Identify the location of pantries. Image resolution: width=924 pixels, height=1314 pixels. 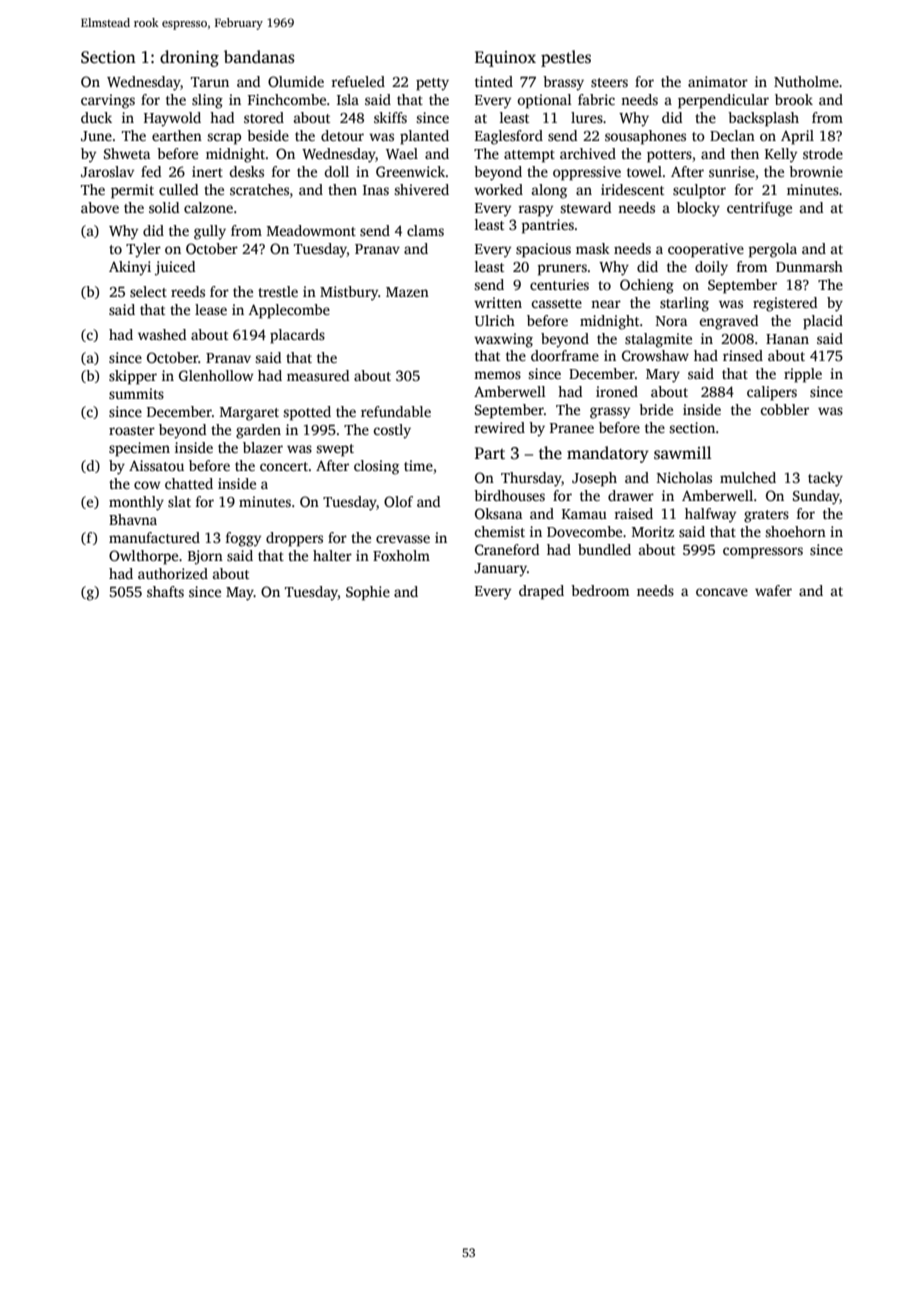
(547, 226).
